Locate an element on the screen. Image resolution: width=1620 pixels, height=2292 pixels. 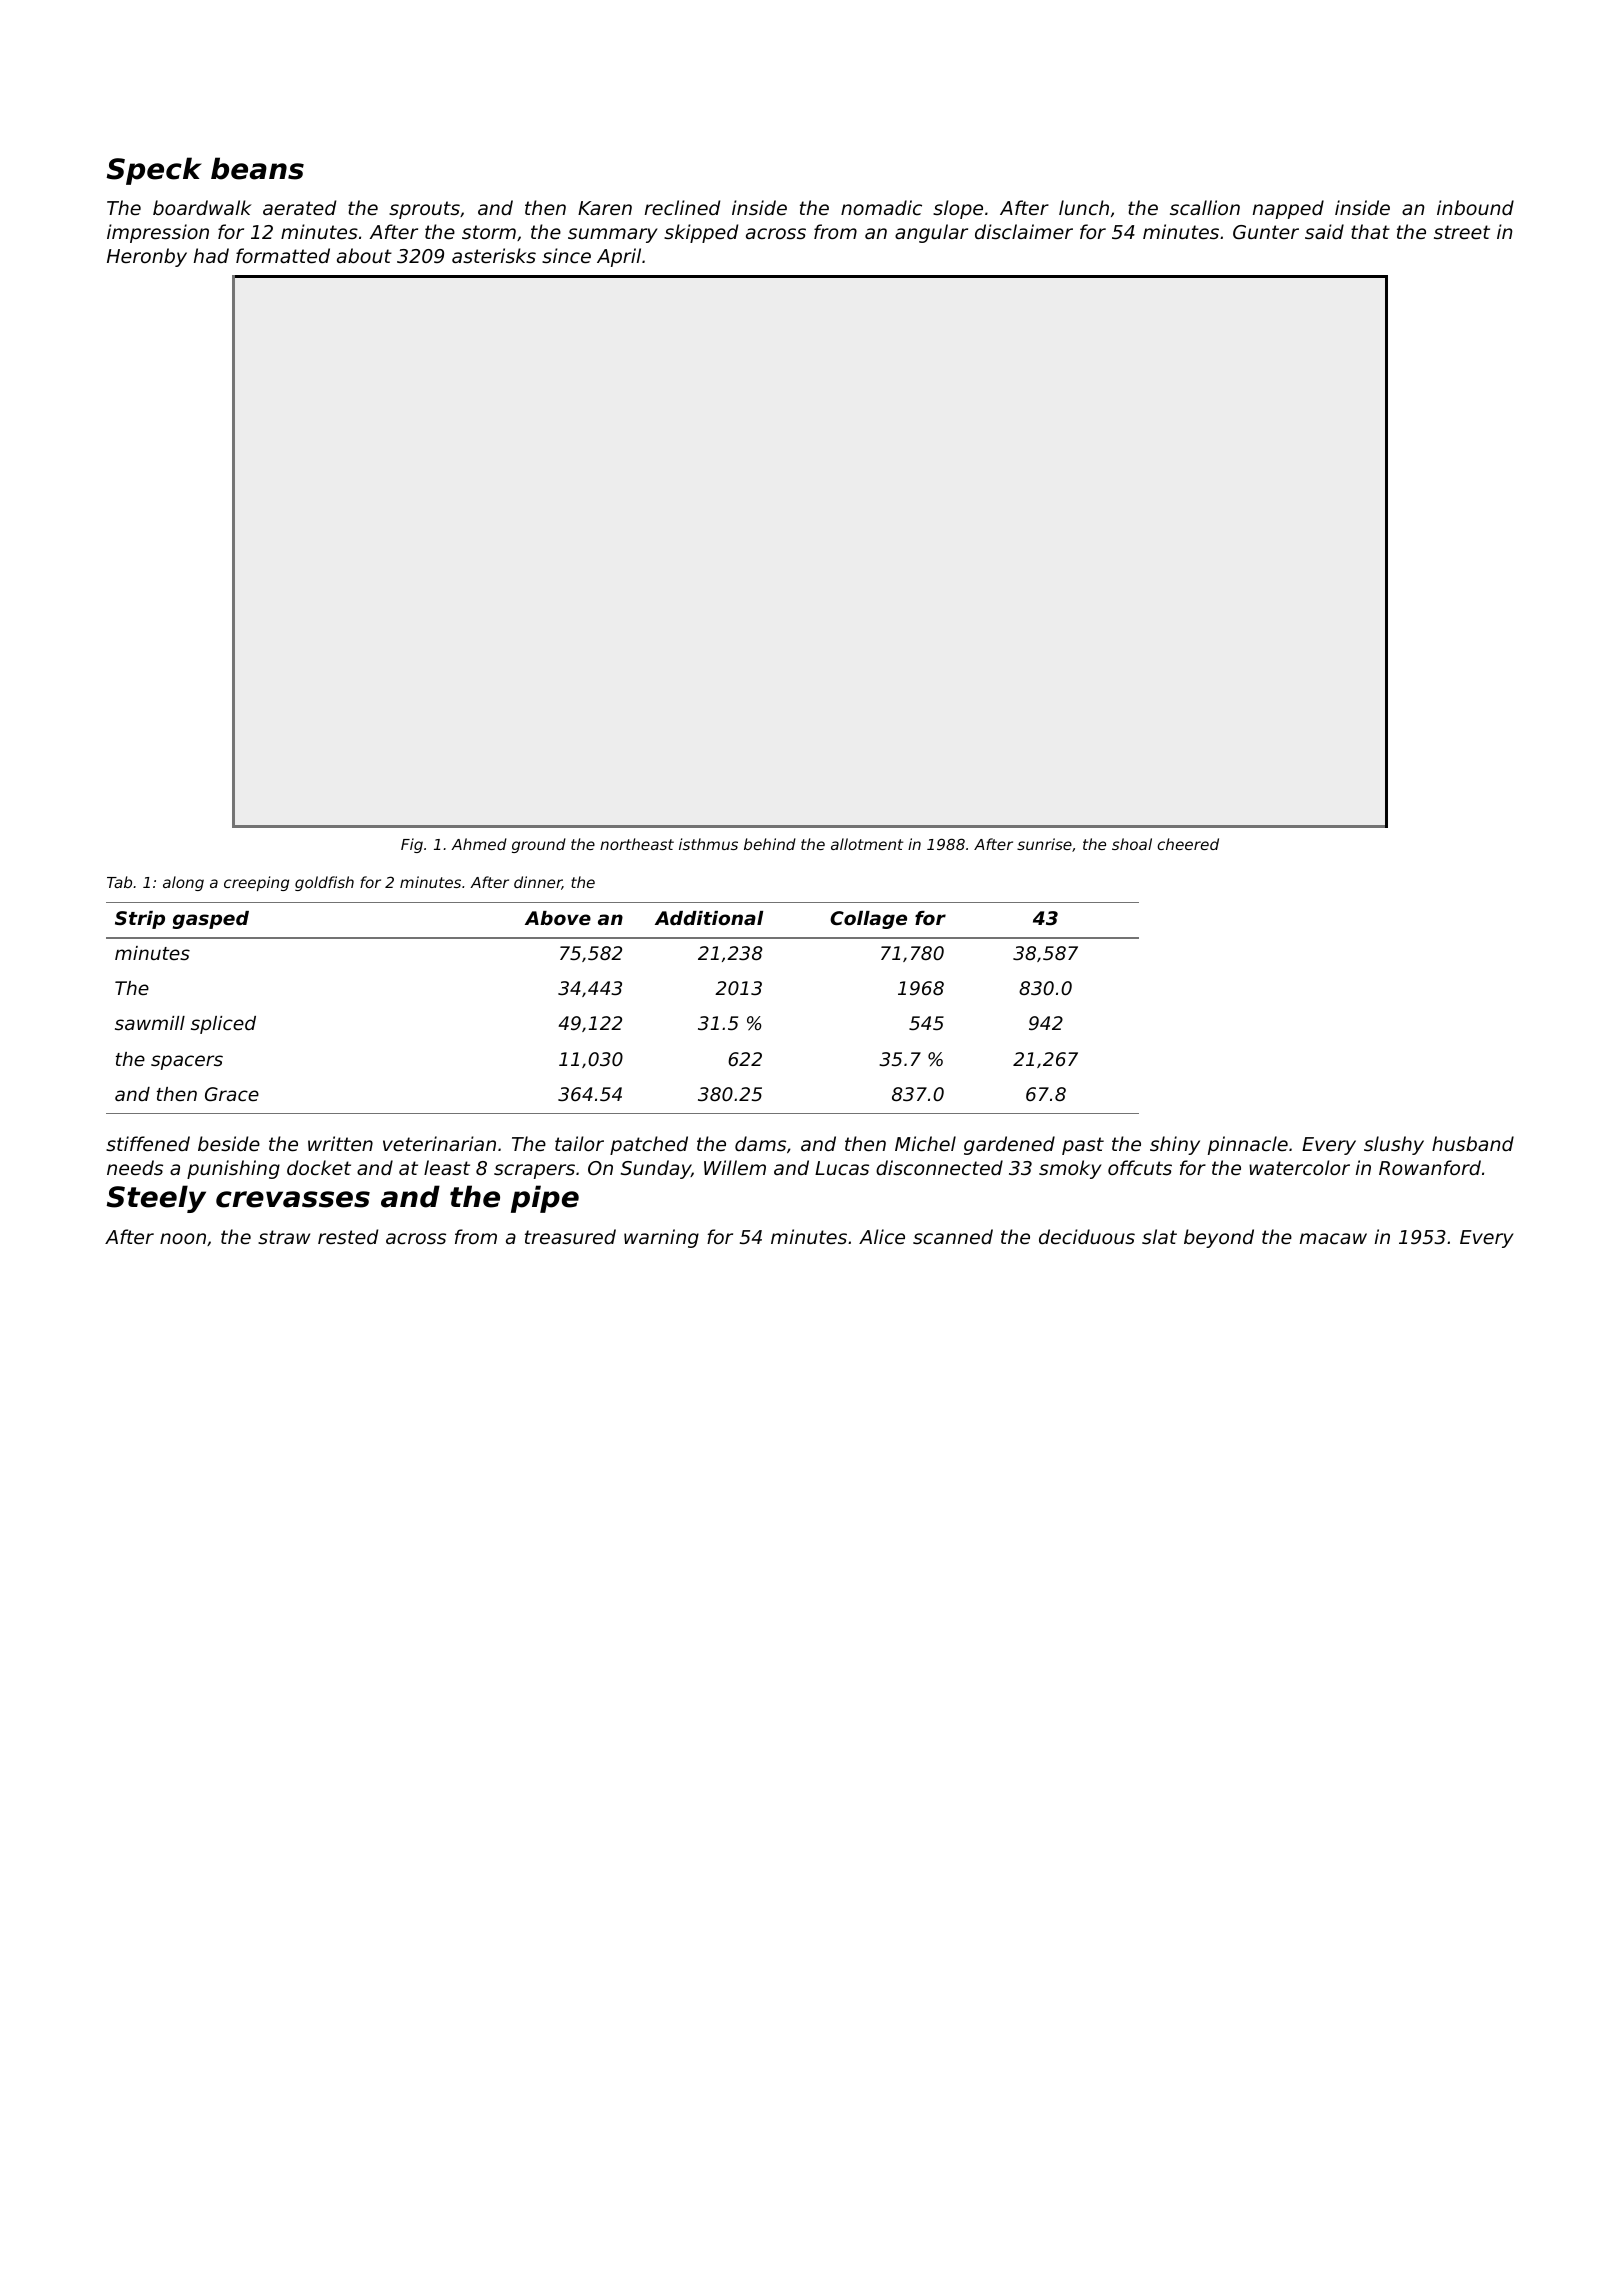
rested is located at coordinates (348, 1236).
